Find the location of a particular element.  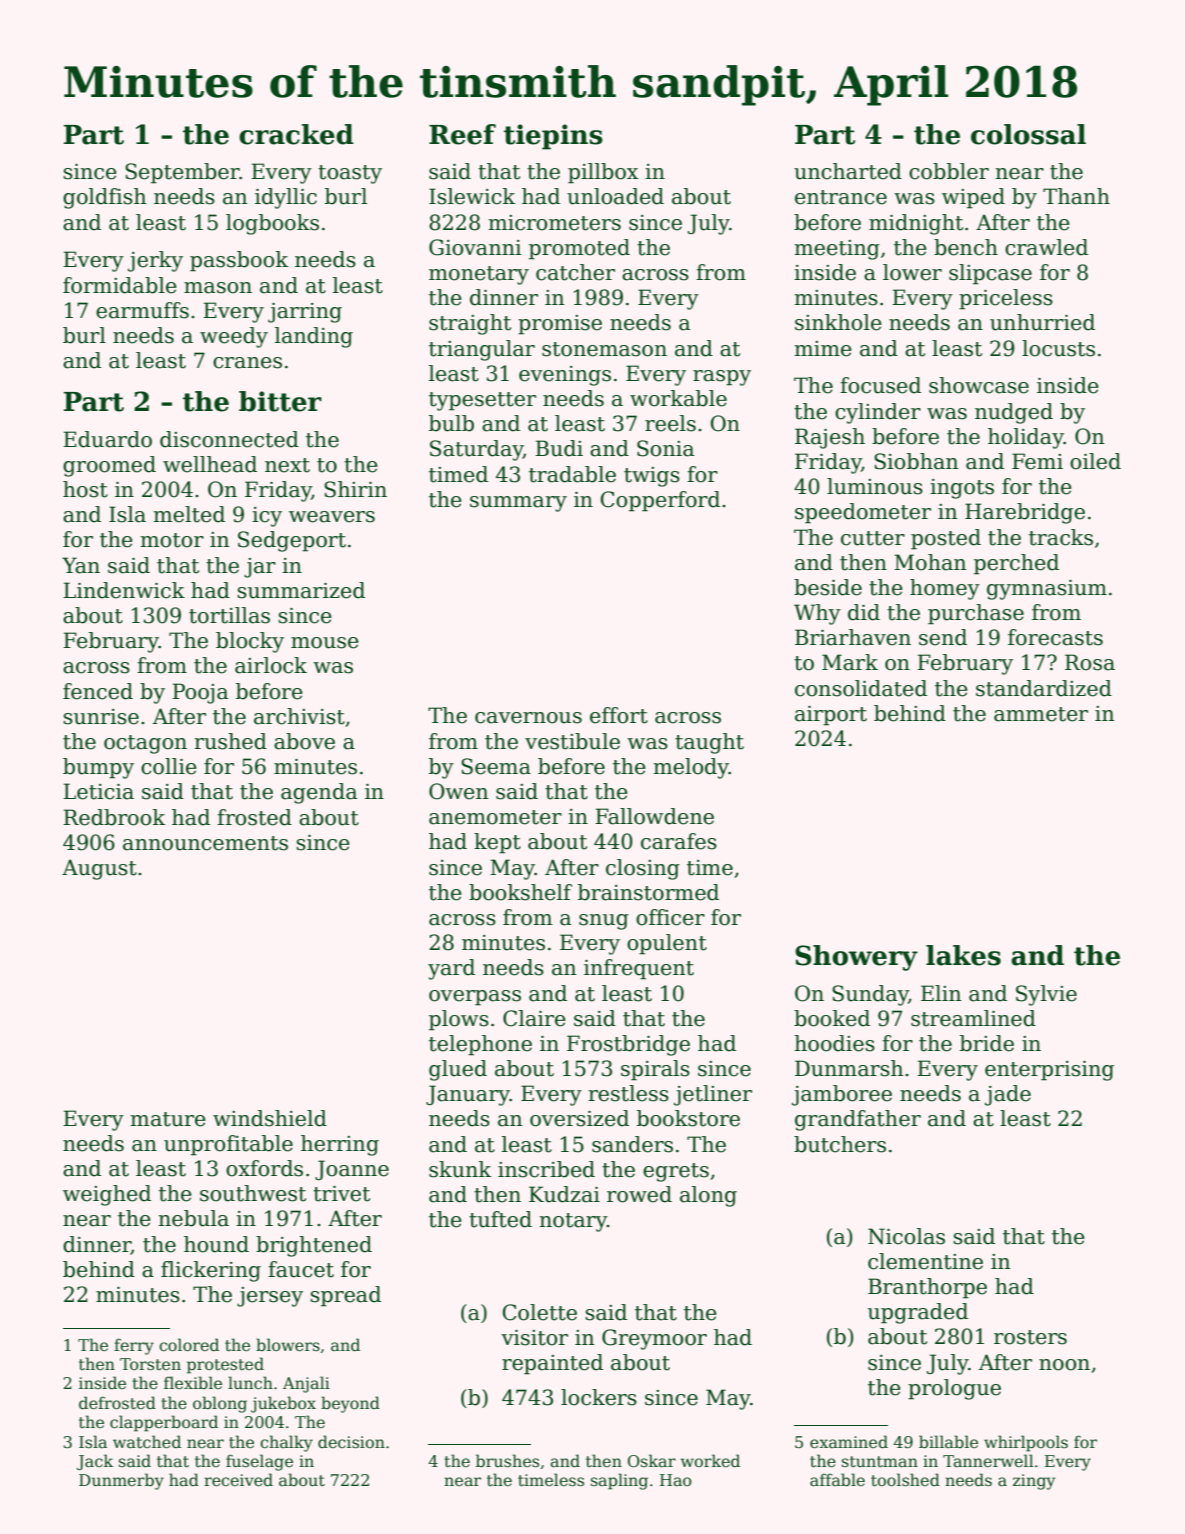

fenced is located at coordinates (98, 691).
